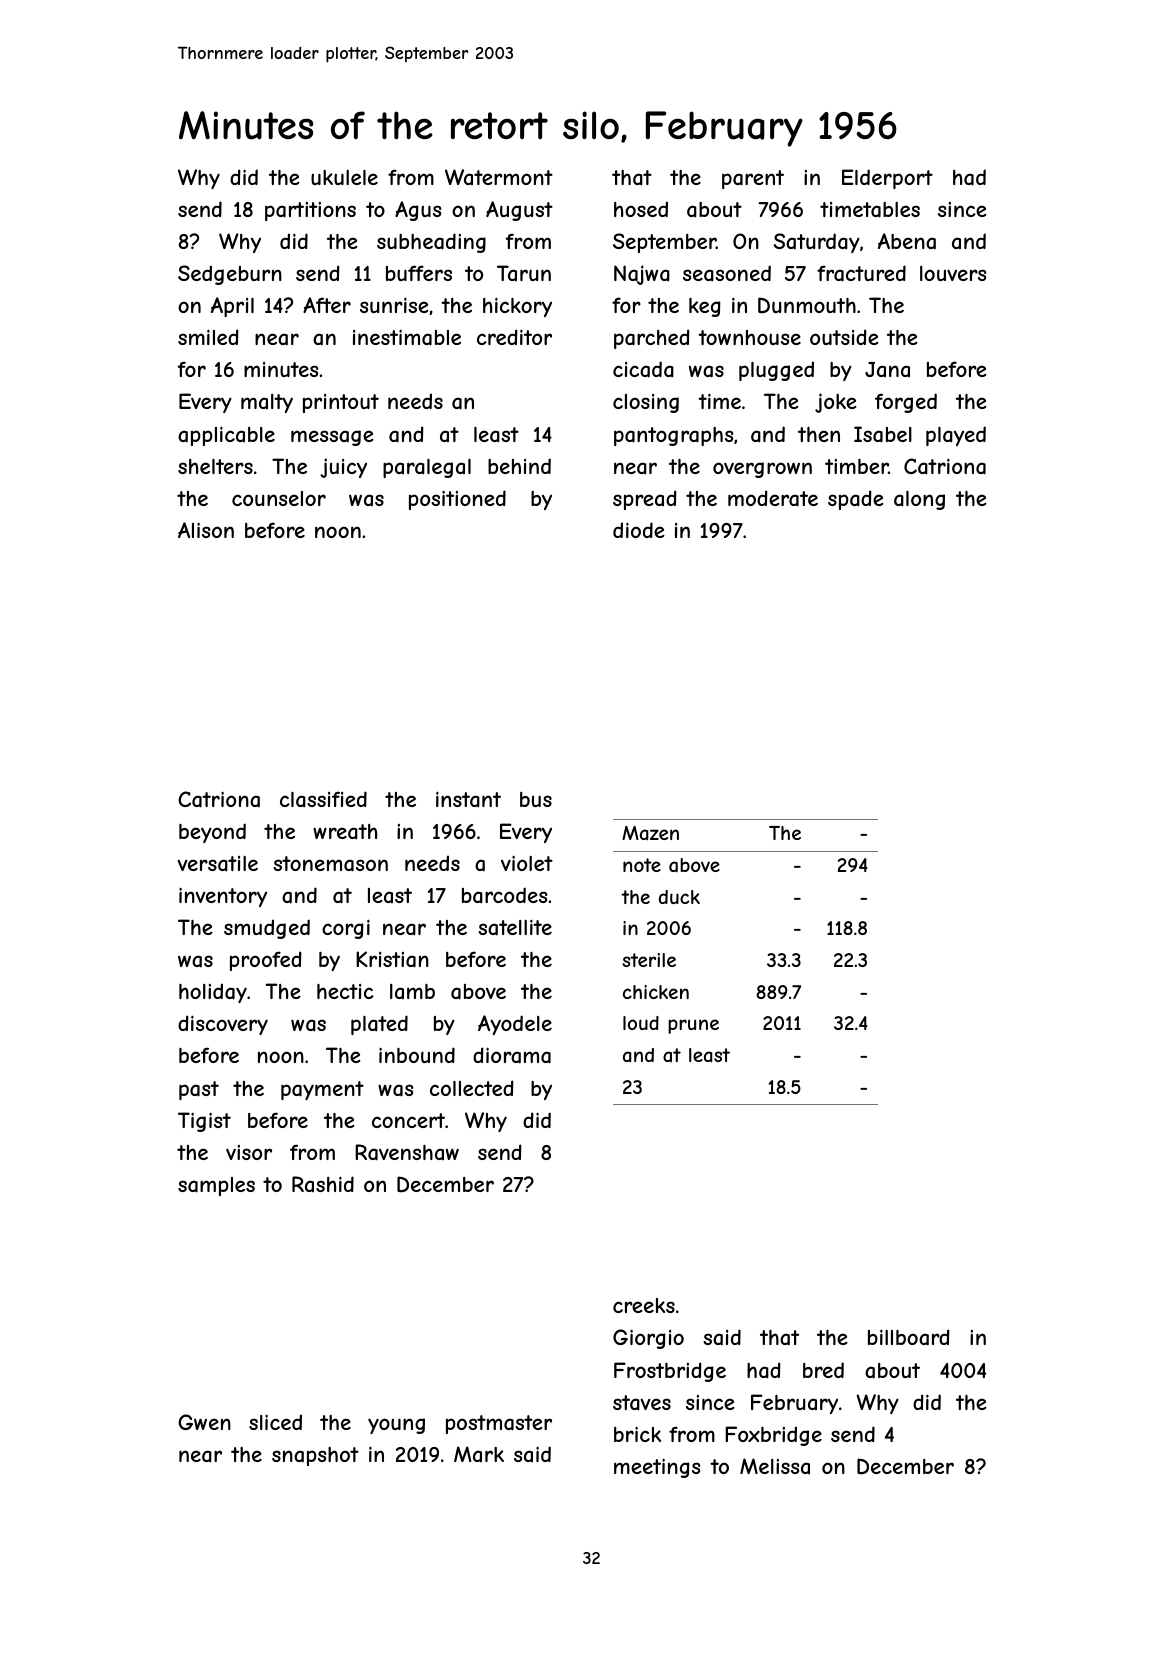 The width and height of the page is (1165, 1654). Describe the element at coordinates (817, 243) in the page. I see `Saturday` at that location.
